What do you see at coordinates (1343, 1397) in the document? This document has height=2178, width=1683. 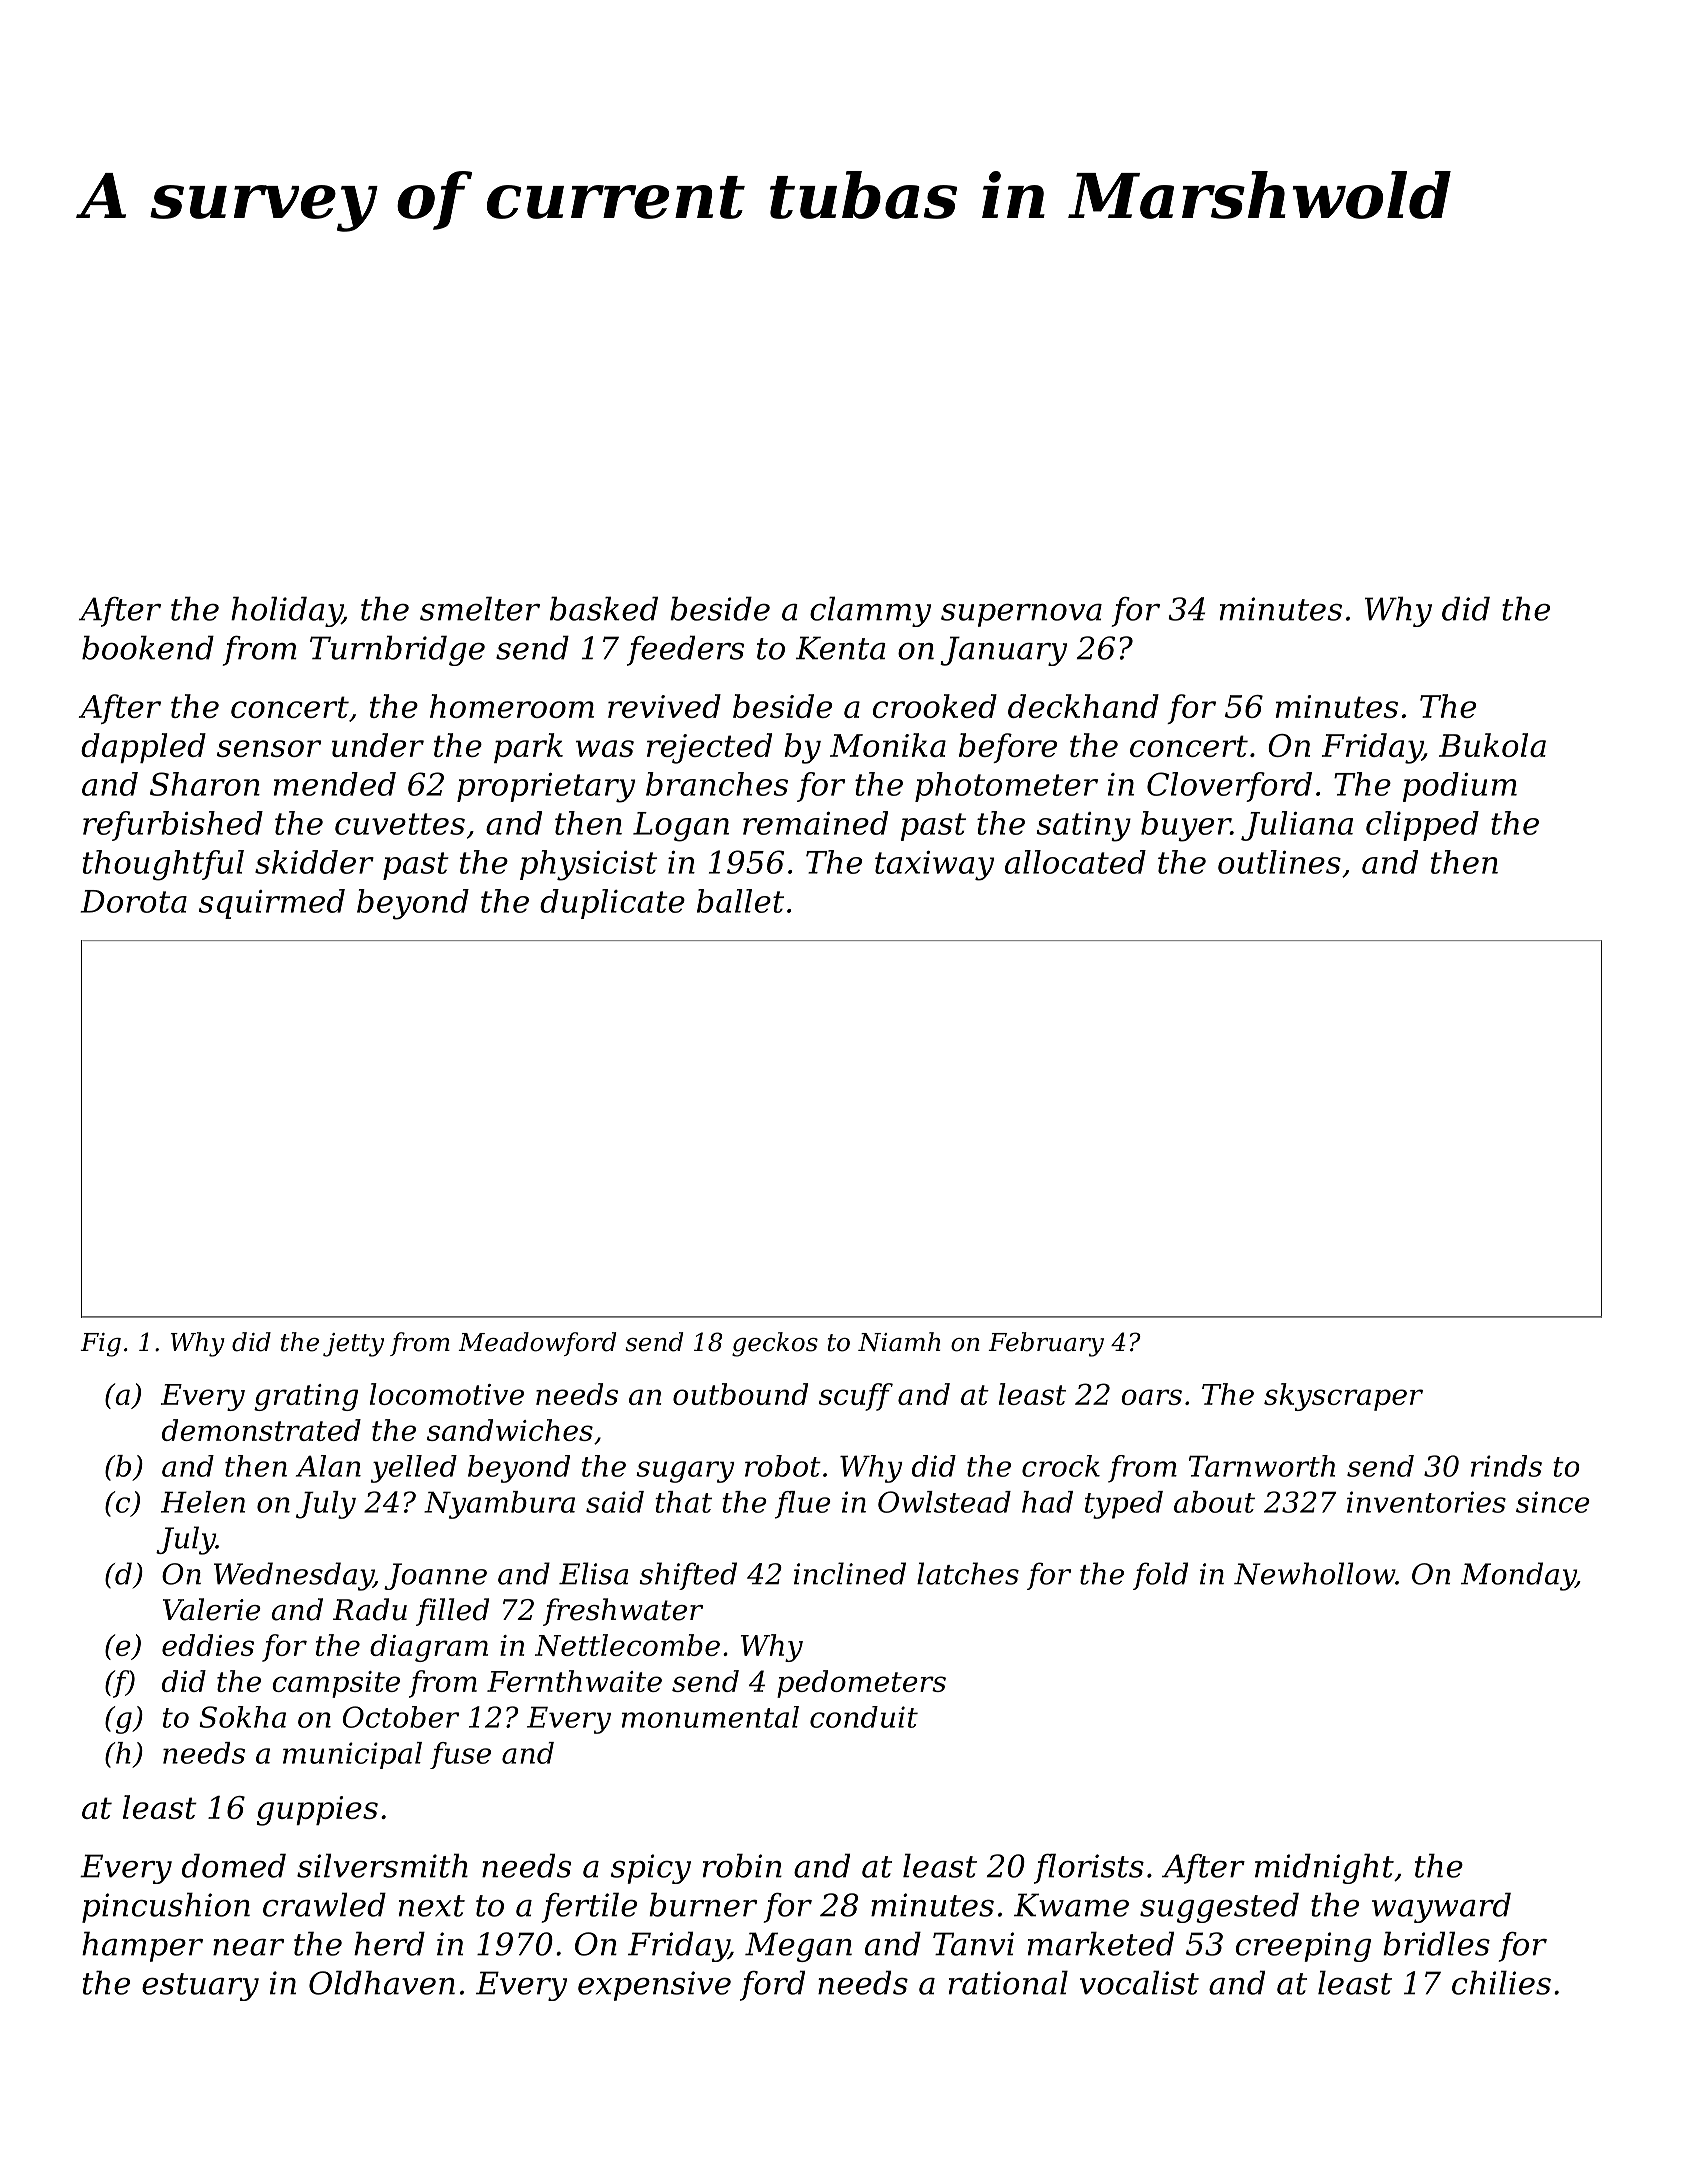 I see `skyscraper` at bounding box center [1343, 1397].
